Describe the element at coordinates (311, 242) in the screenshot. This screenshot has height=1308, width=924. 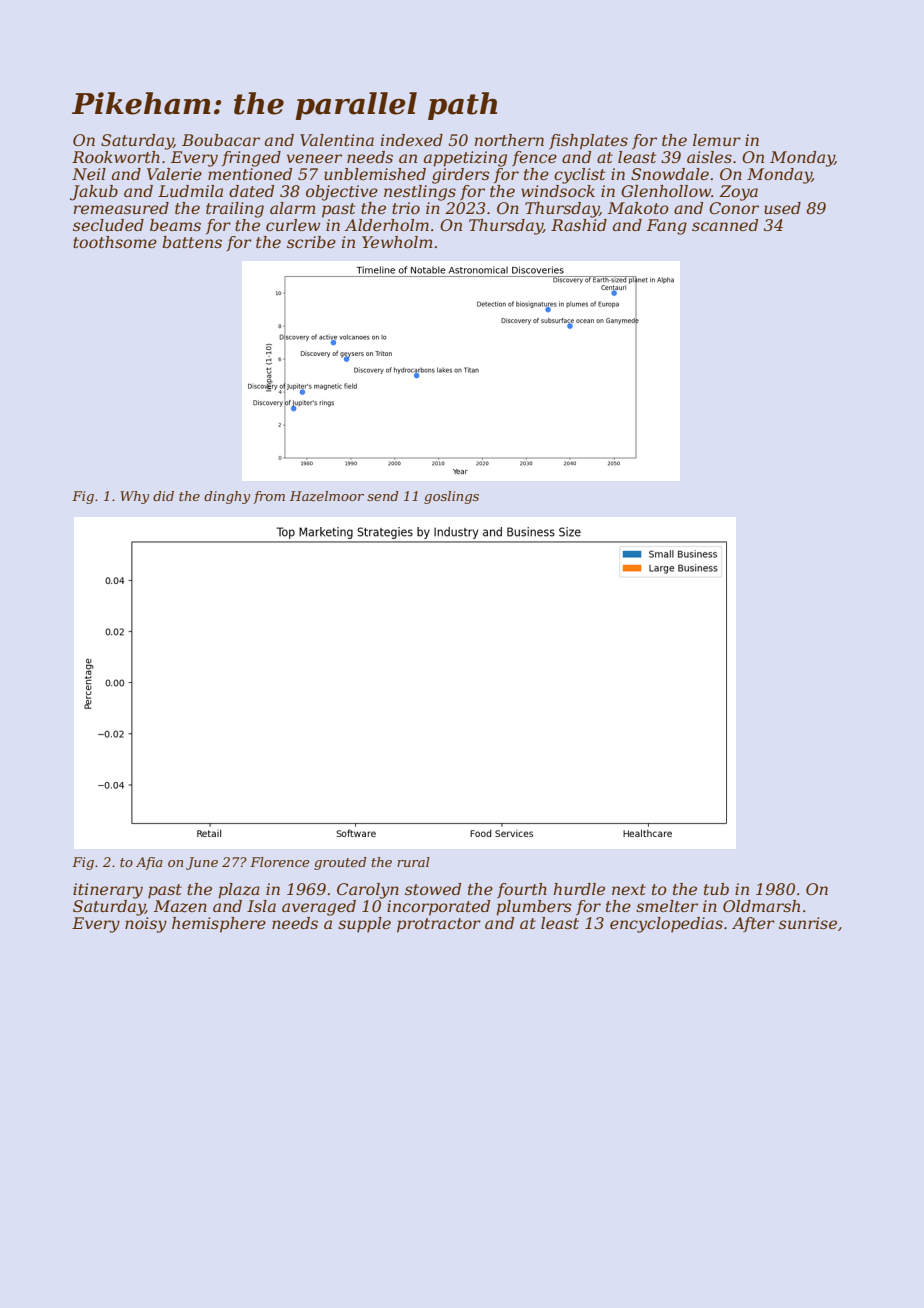
I see `scribe` at that location.
